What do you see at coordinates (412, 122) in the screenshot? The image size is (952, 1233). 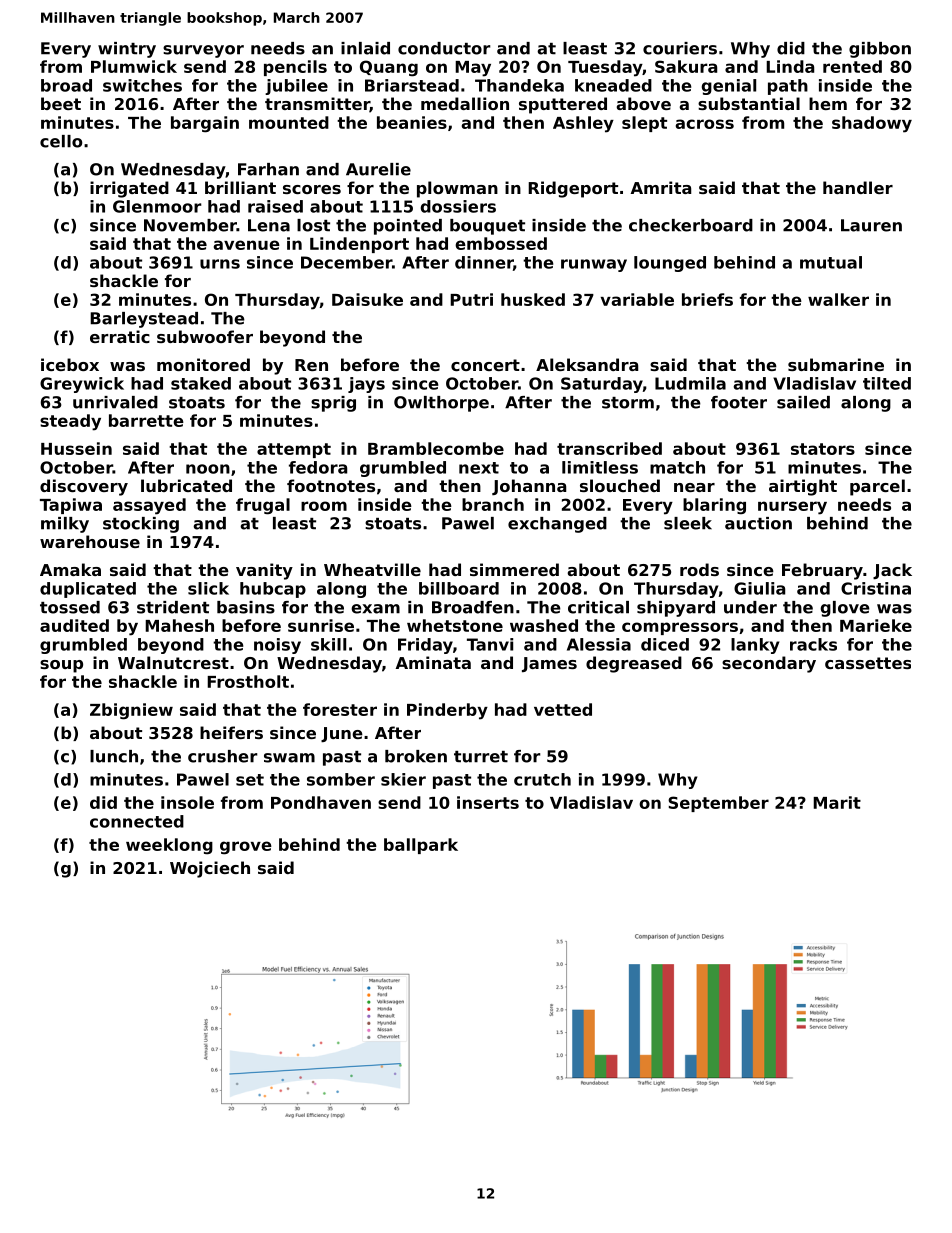 I see `beanies` at bounding box center [412, 122].
